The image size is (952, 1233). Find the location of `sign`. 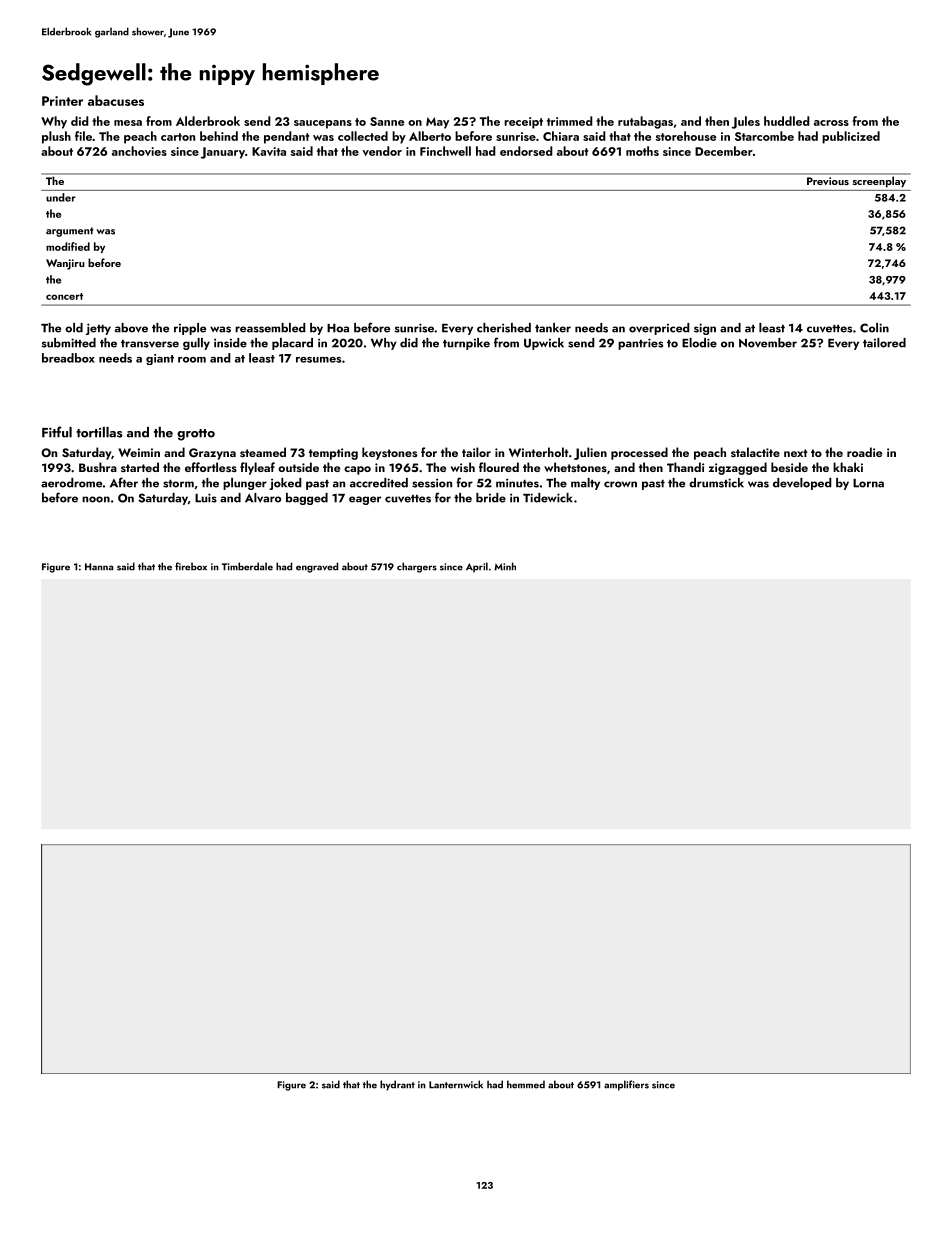

sign is located at coordinates (705, 329).
